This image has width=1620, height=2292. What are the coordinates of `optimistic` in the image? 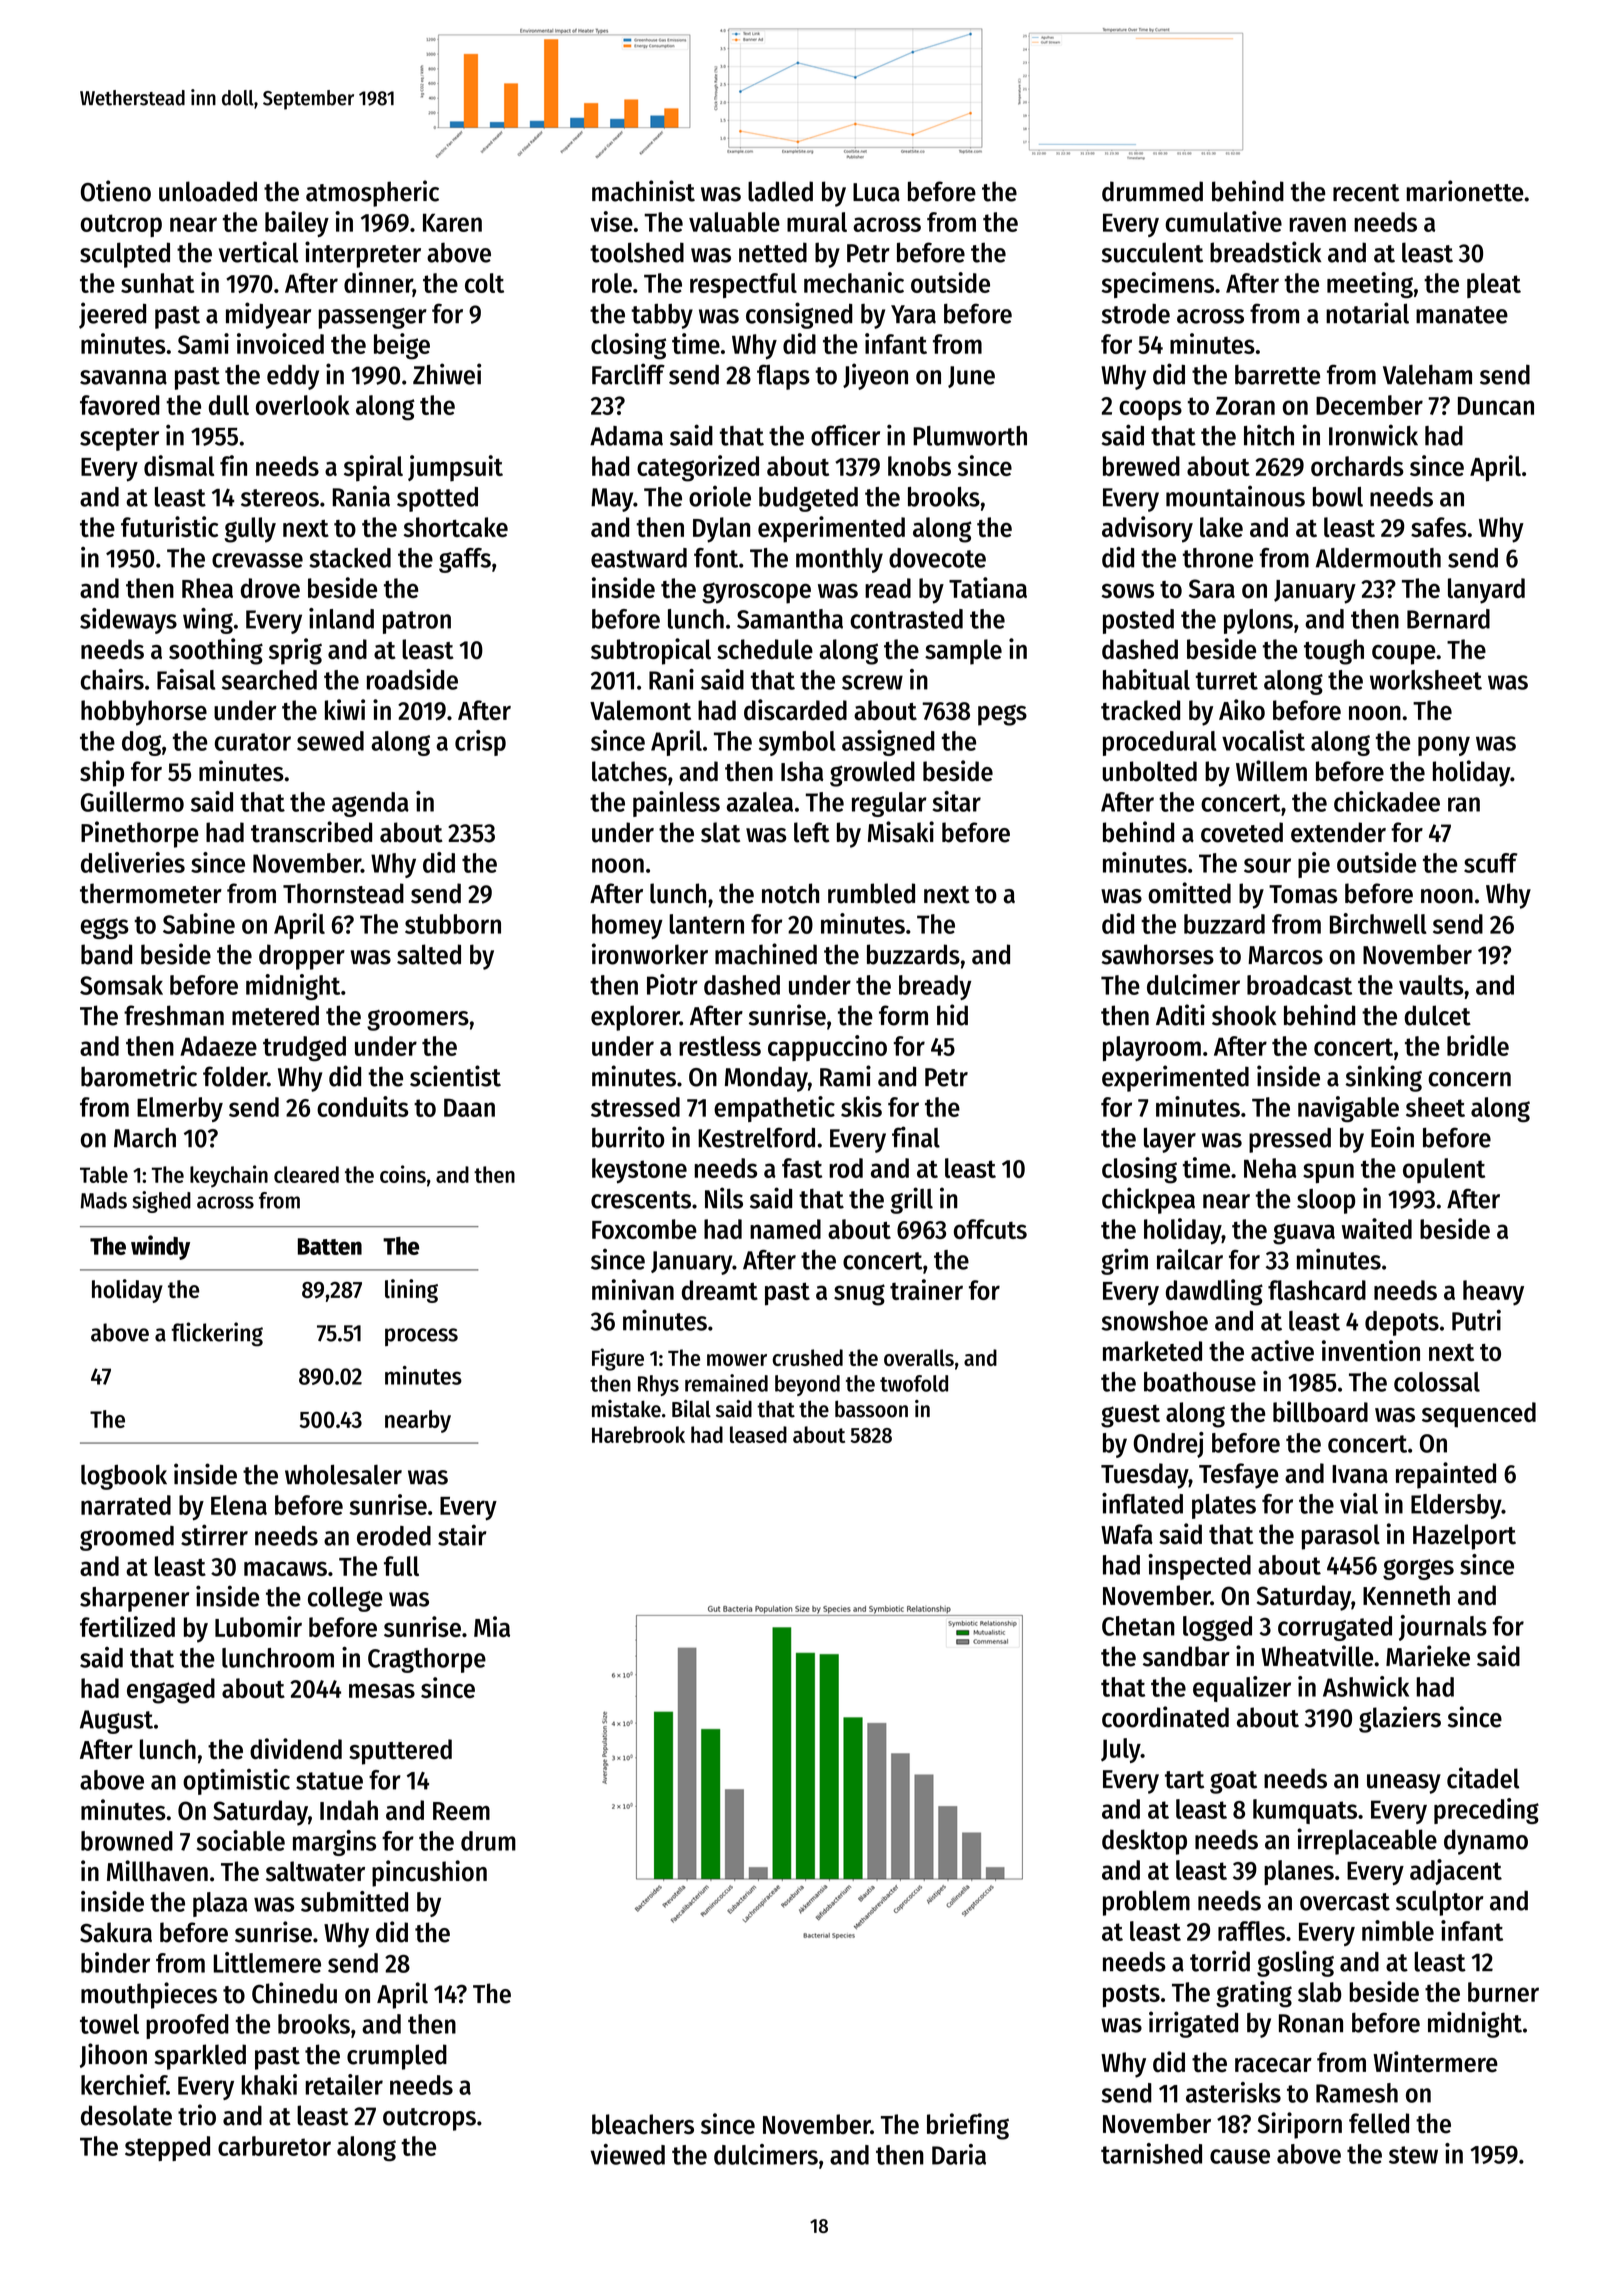 It's located at (236, 1782).
